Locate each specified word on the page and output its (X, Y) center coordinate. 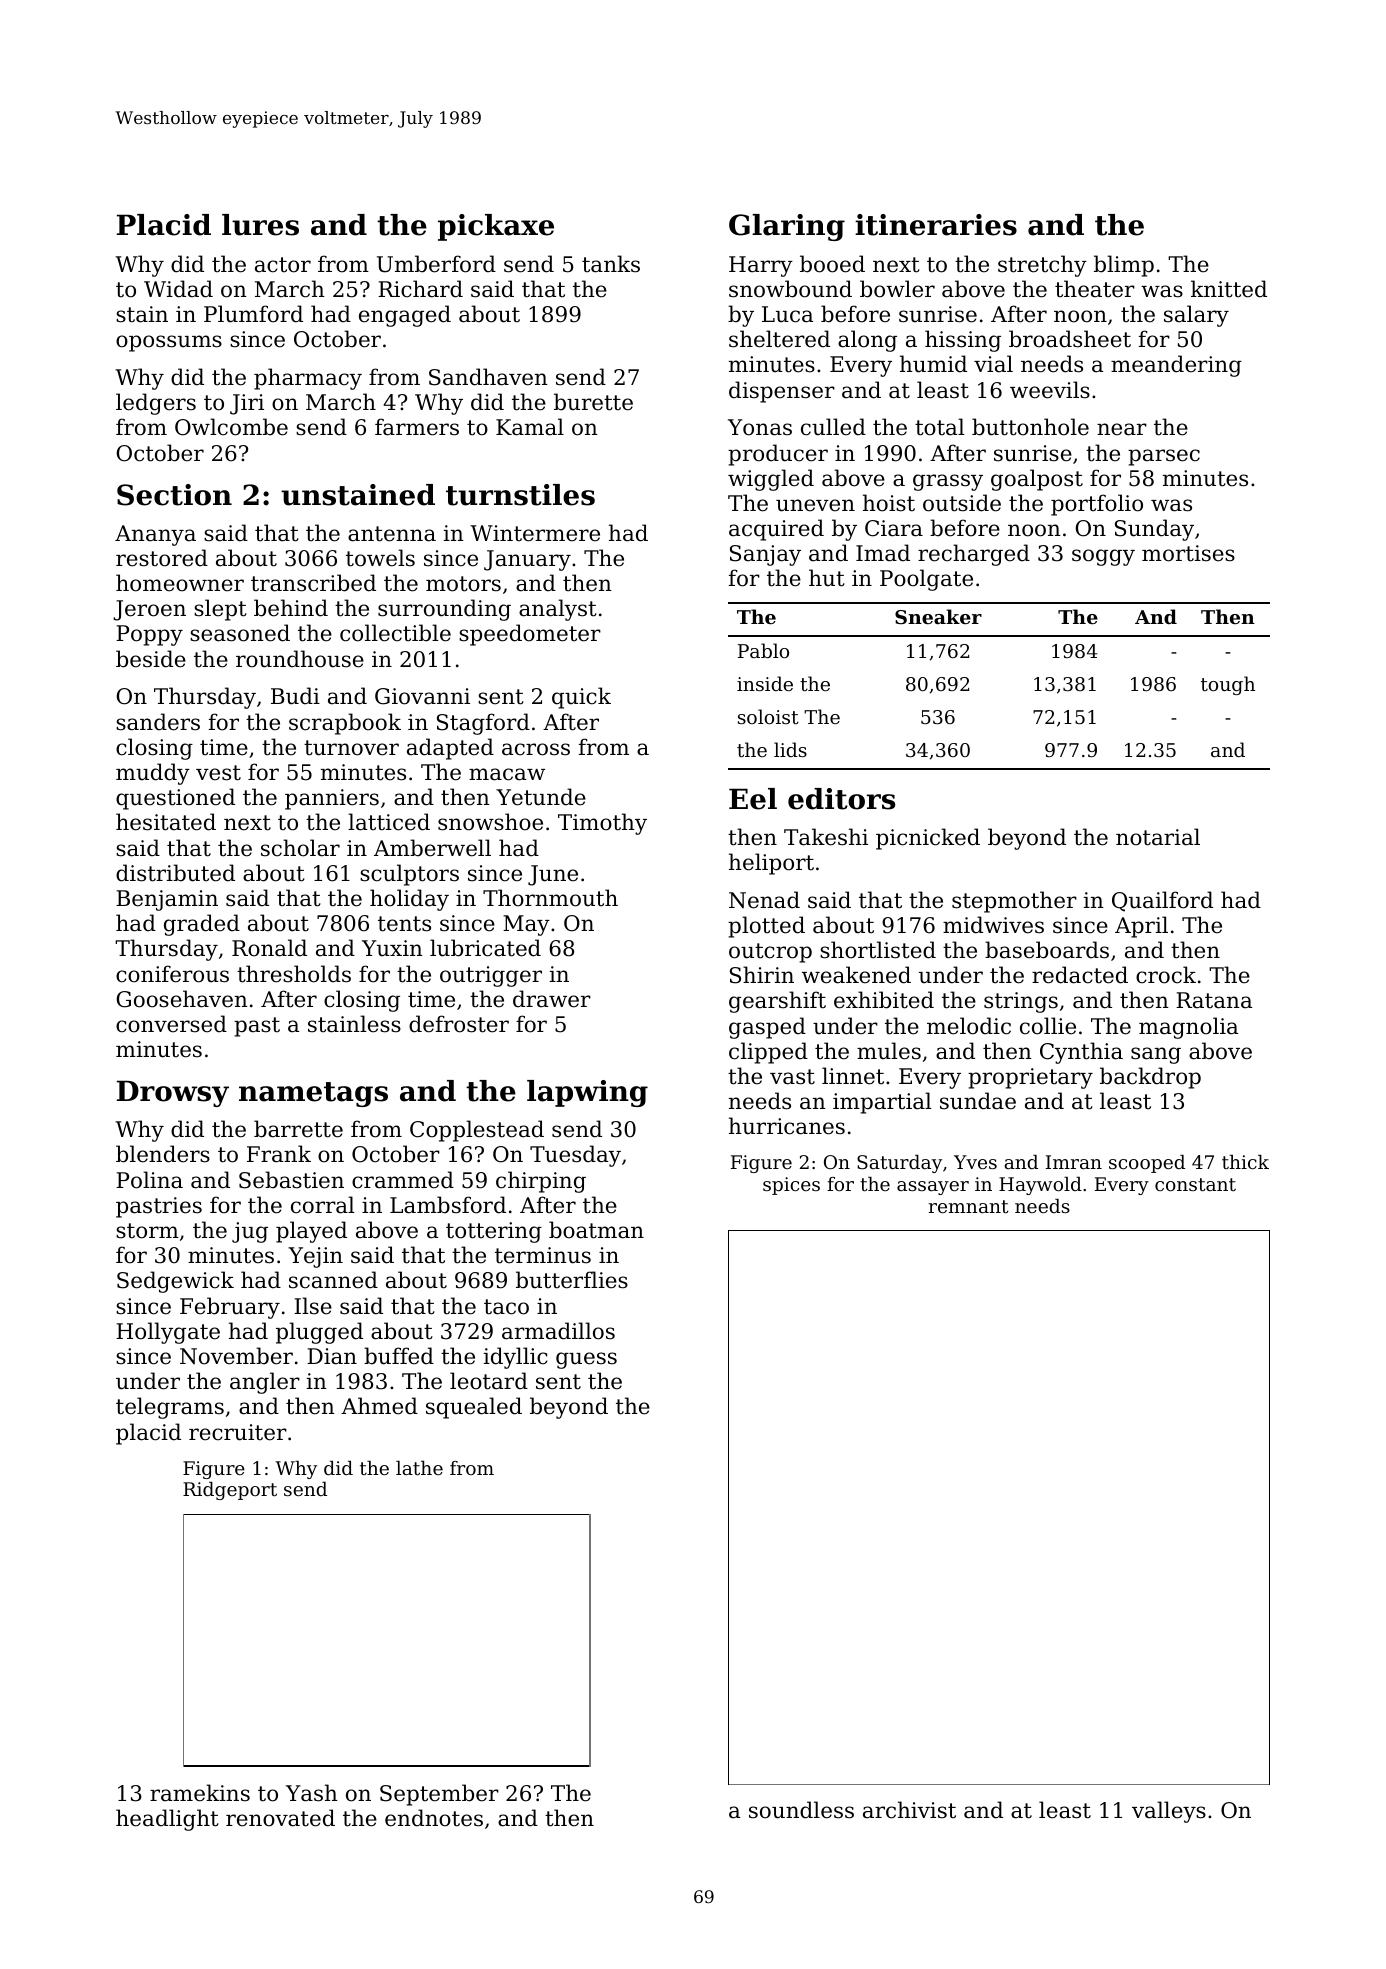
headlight (167, 1820)
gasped (767, 1028)
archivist (909, 1810)
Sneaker (938, 616)
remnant (968, 1206)
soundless (801, 1810)
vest (218, 773)
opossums (169, 343)
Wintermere (535, 533)
